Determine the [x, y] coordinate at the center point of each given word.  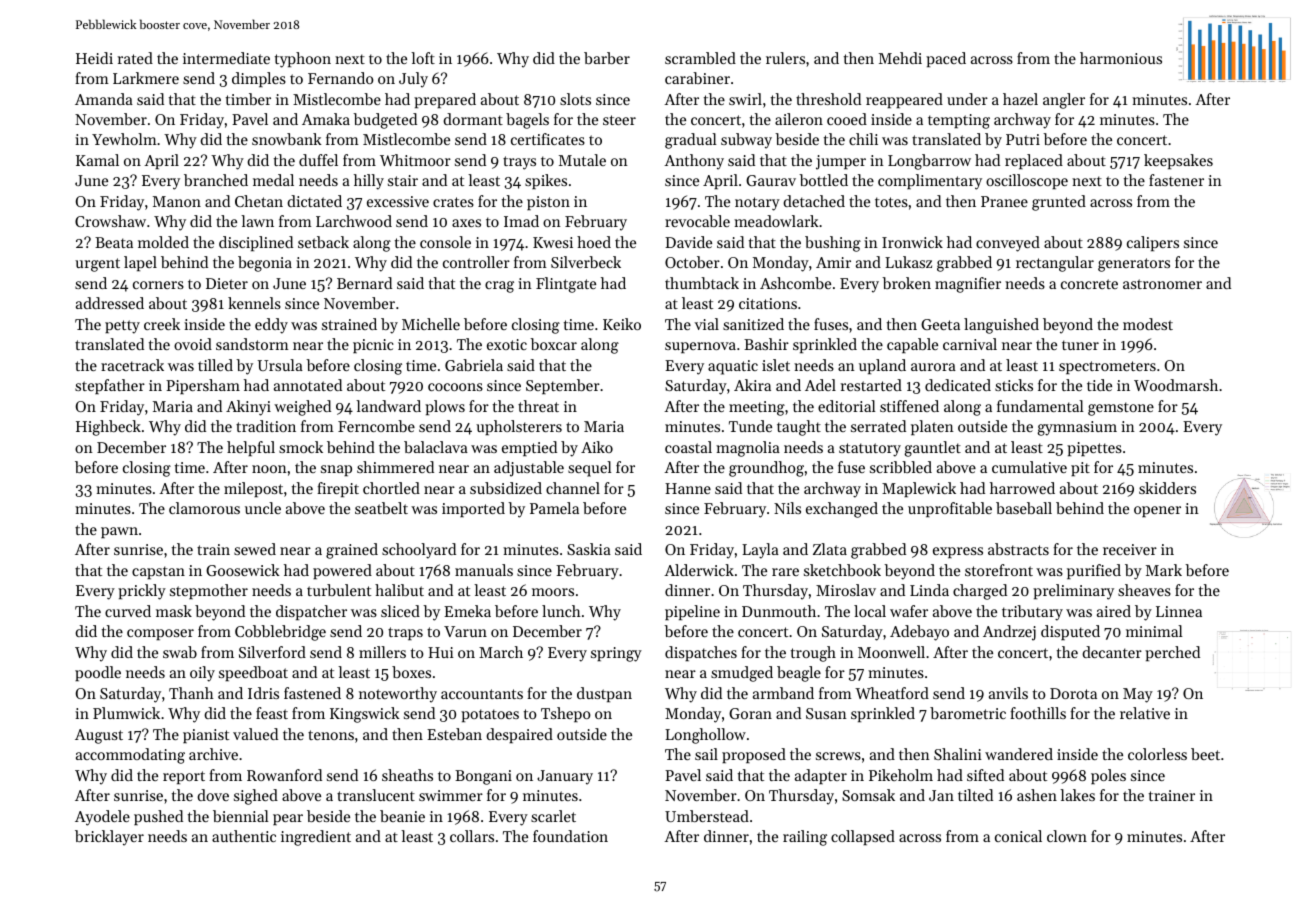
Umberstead [707, 816]
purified [1094, 571]
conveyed [1008, 244]
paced [946, 59]
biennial [241, 816]
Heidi [94, 58]
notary [757, 204]
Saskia [589, 549]
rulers [785, 58]
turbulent [339, 590]
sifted [985, 775]
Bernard [364, 283]
